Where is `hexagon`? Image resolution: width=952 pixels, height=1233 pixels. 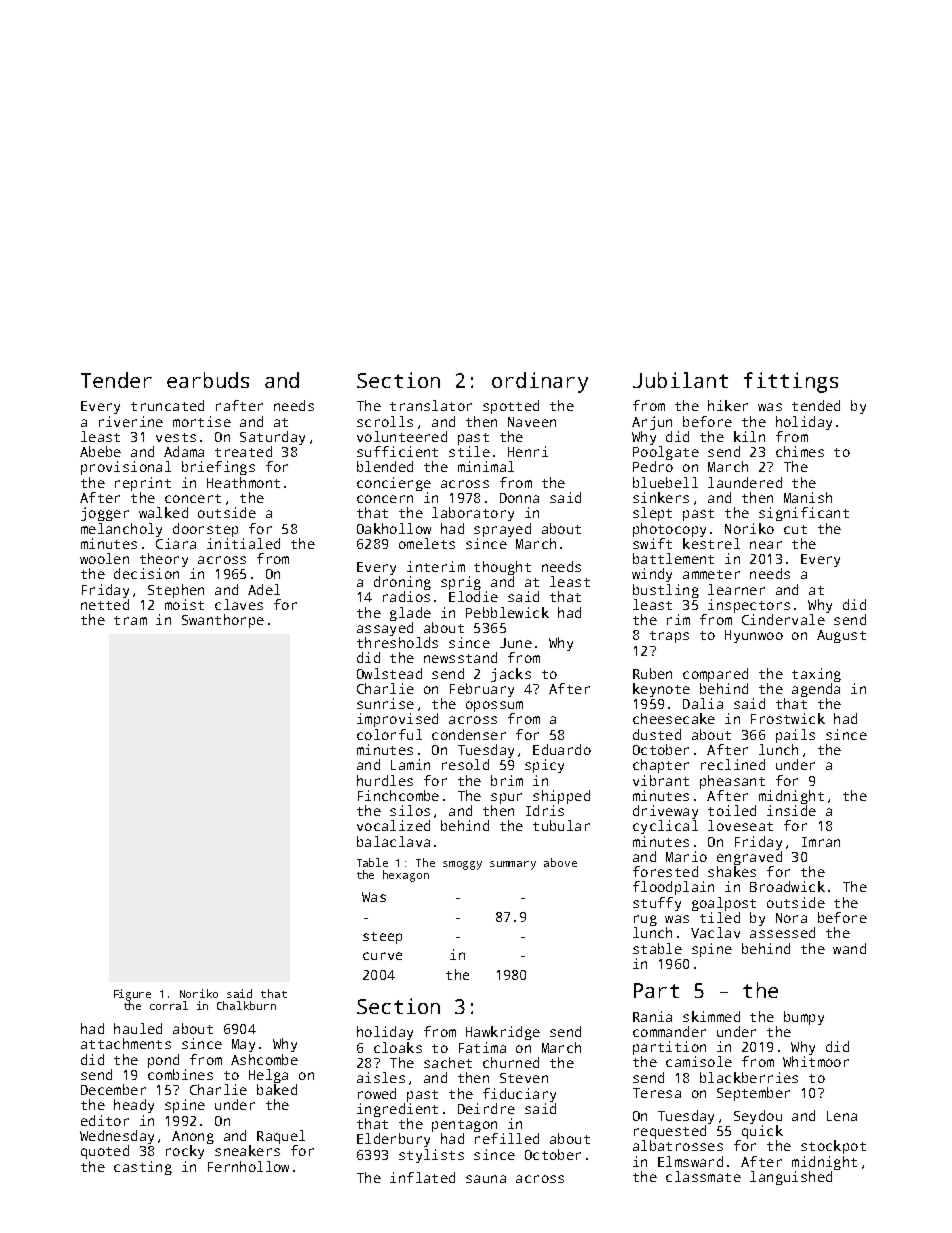
hexagon is located at coordinates (406, 876).
